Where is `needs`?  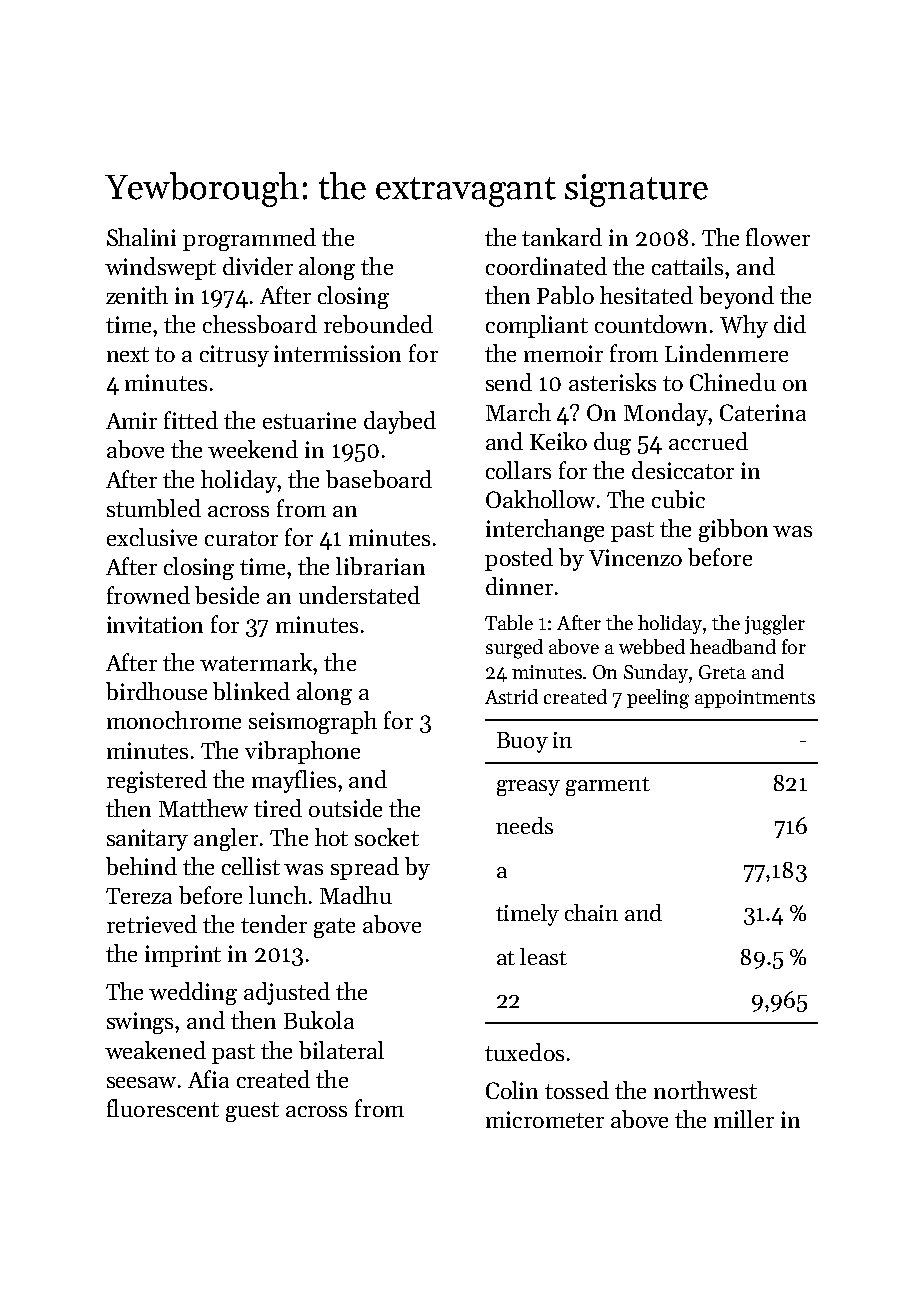 needs is located at coordinates (524, 825).
